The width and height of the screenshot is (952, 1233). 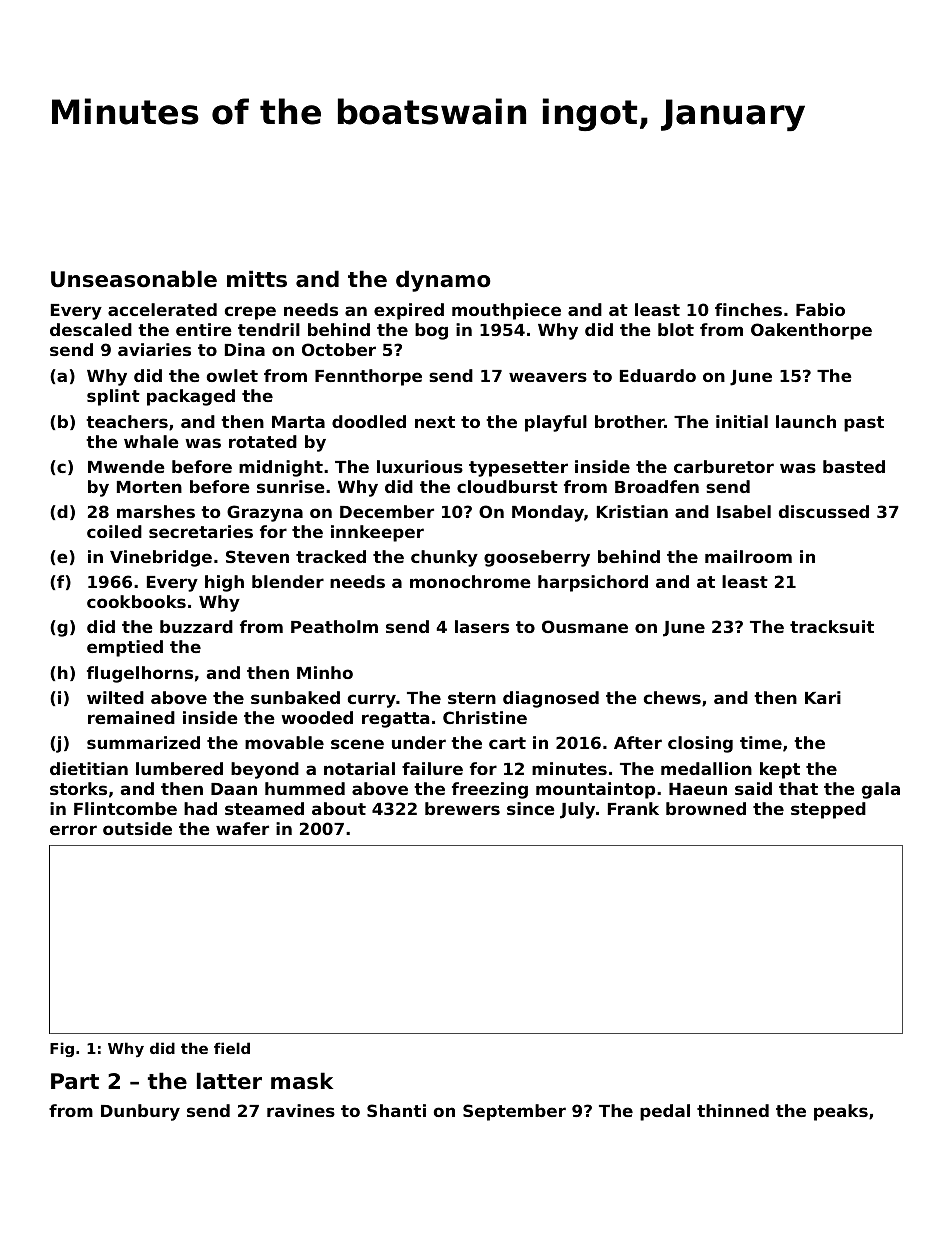 What do you see at coordinates (724, 466) in the screenshot?
I see `carburetor` at bounding box center [724, 466].
